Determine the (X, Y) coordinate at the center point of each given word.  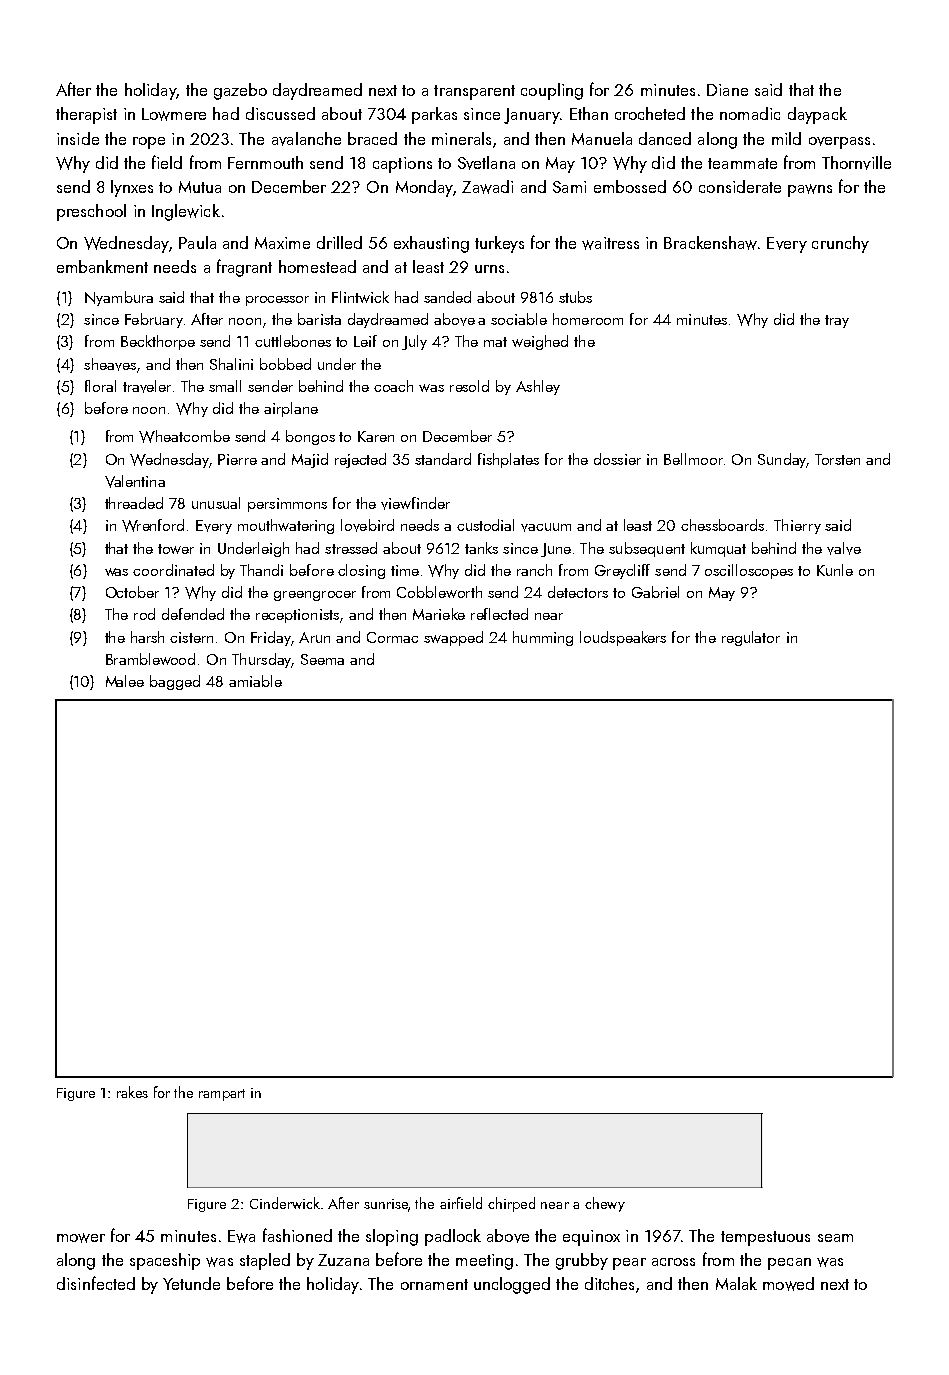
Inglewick (186, 212)
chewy (605, 1204)
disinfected (96, 1283)
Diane (727, 90)
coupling (552, 91)
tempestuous (765, 1238)
